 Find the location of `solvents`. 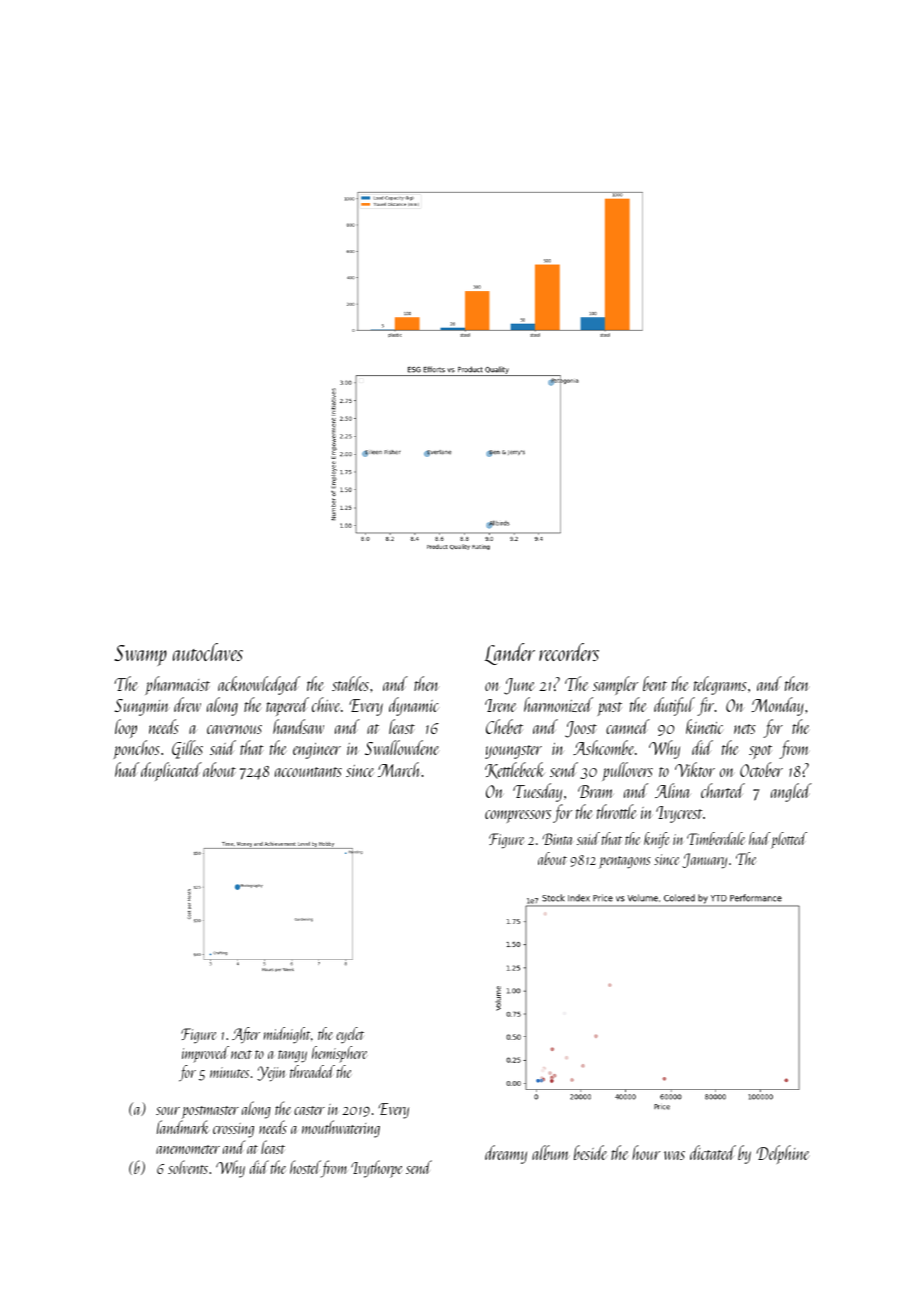

solvents is located at coordinates (188, 1167).
